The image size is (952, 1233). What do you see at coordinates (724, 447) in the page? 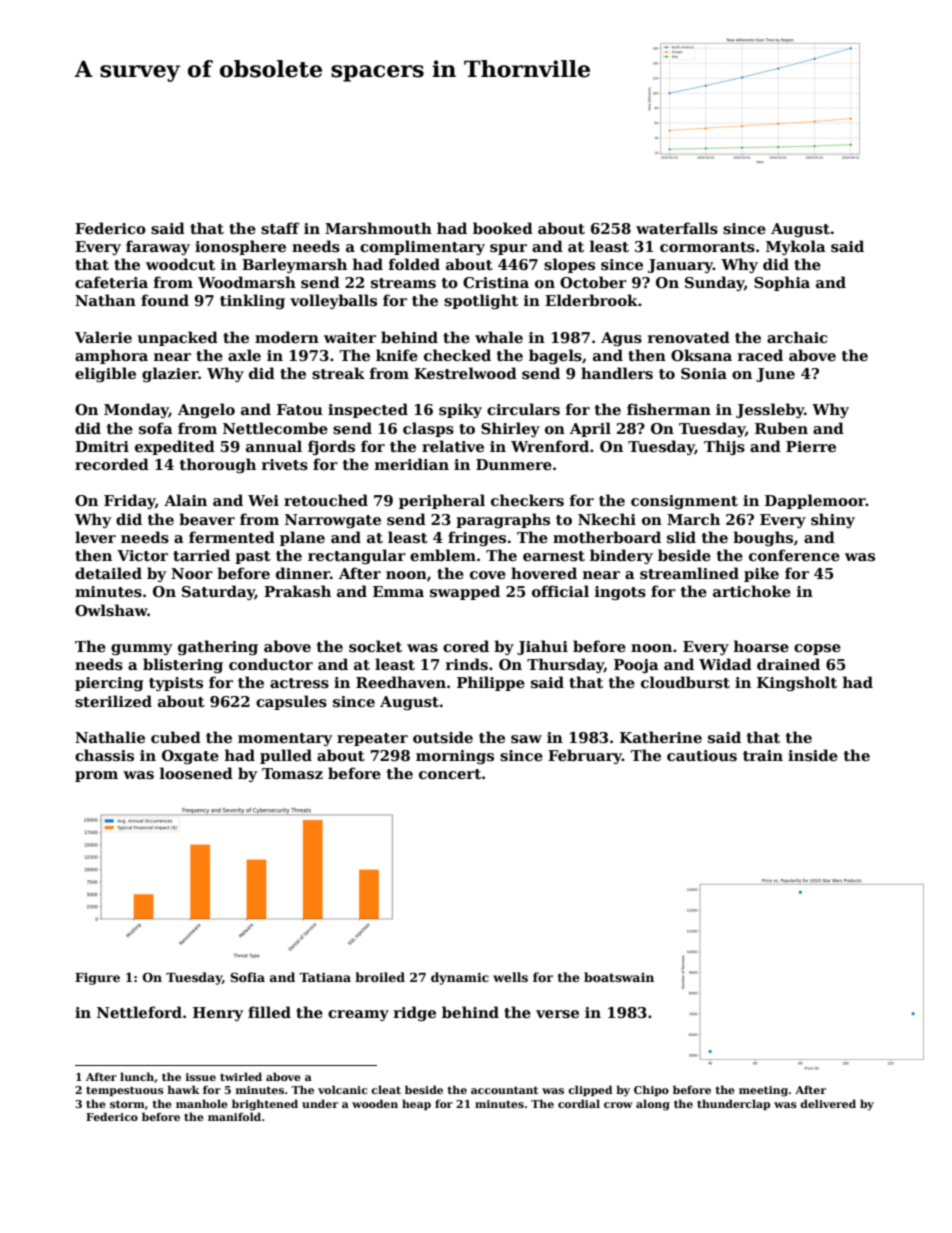
I see `Thijs` at bounding box center [724, 447].
